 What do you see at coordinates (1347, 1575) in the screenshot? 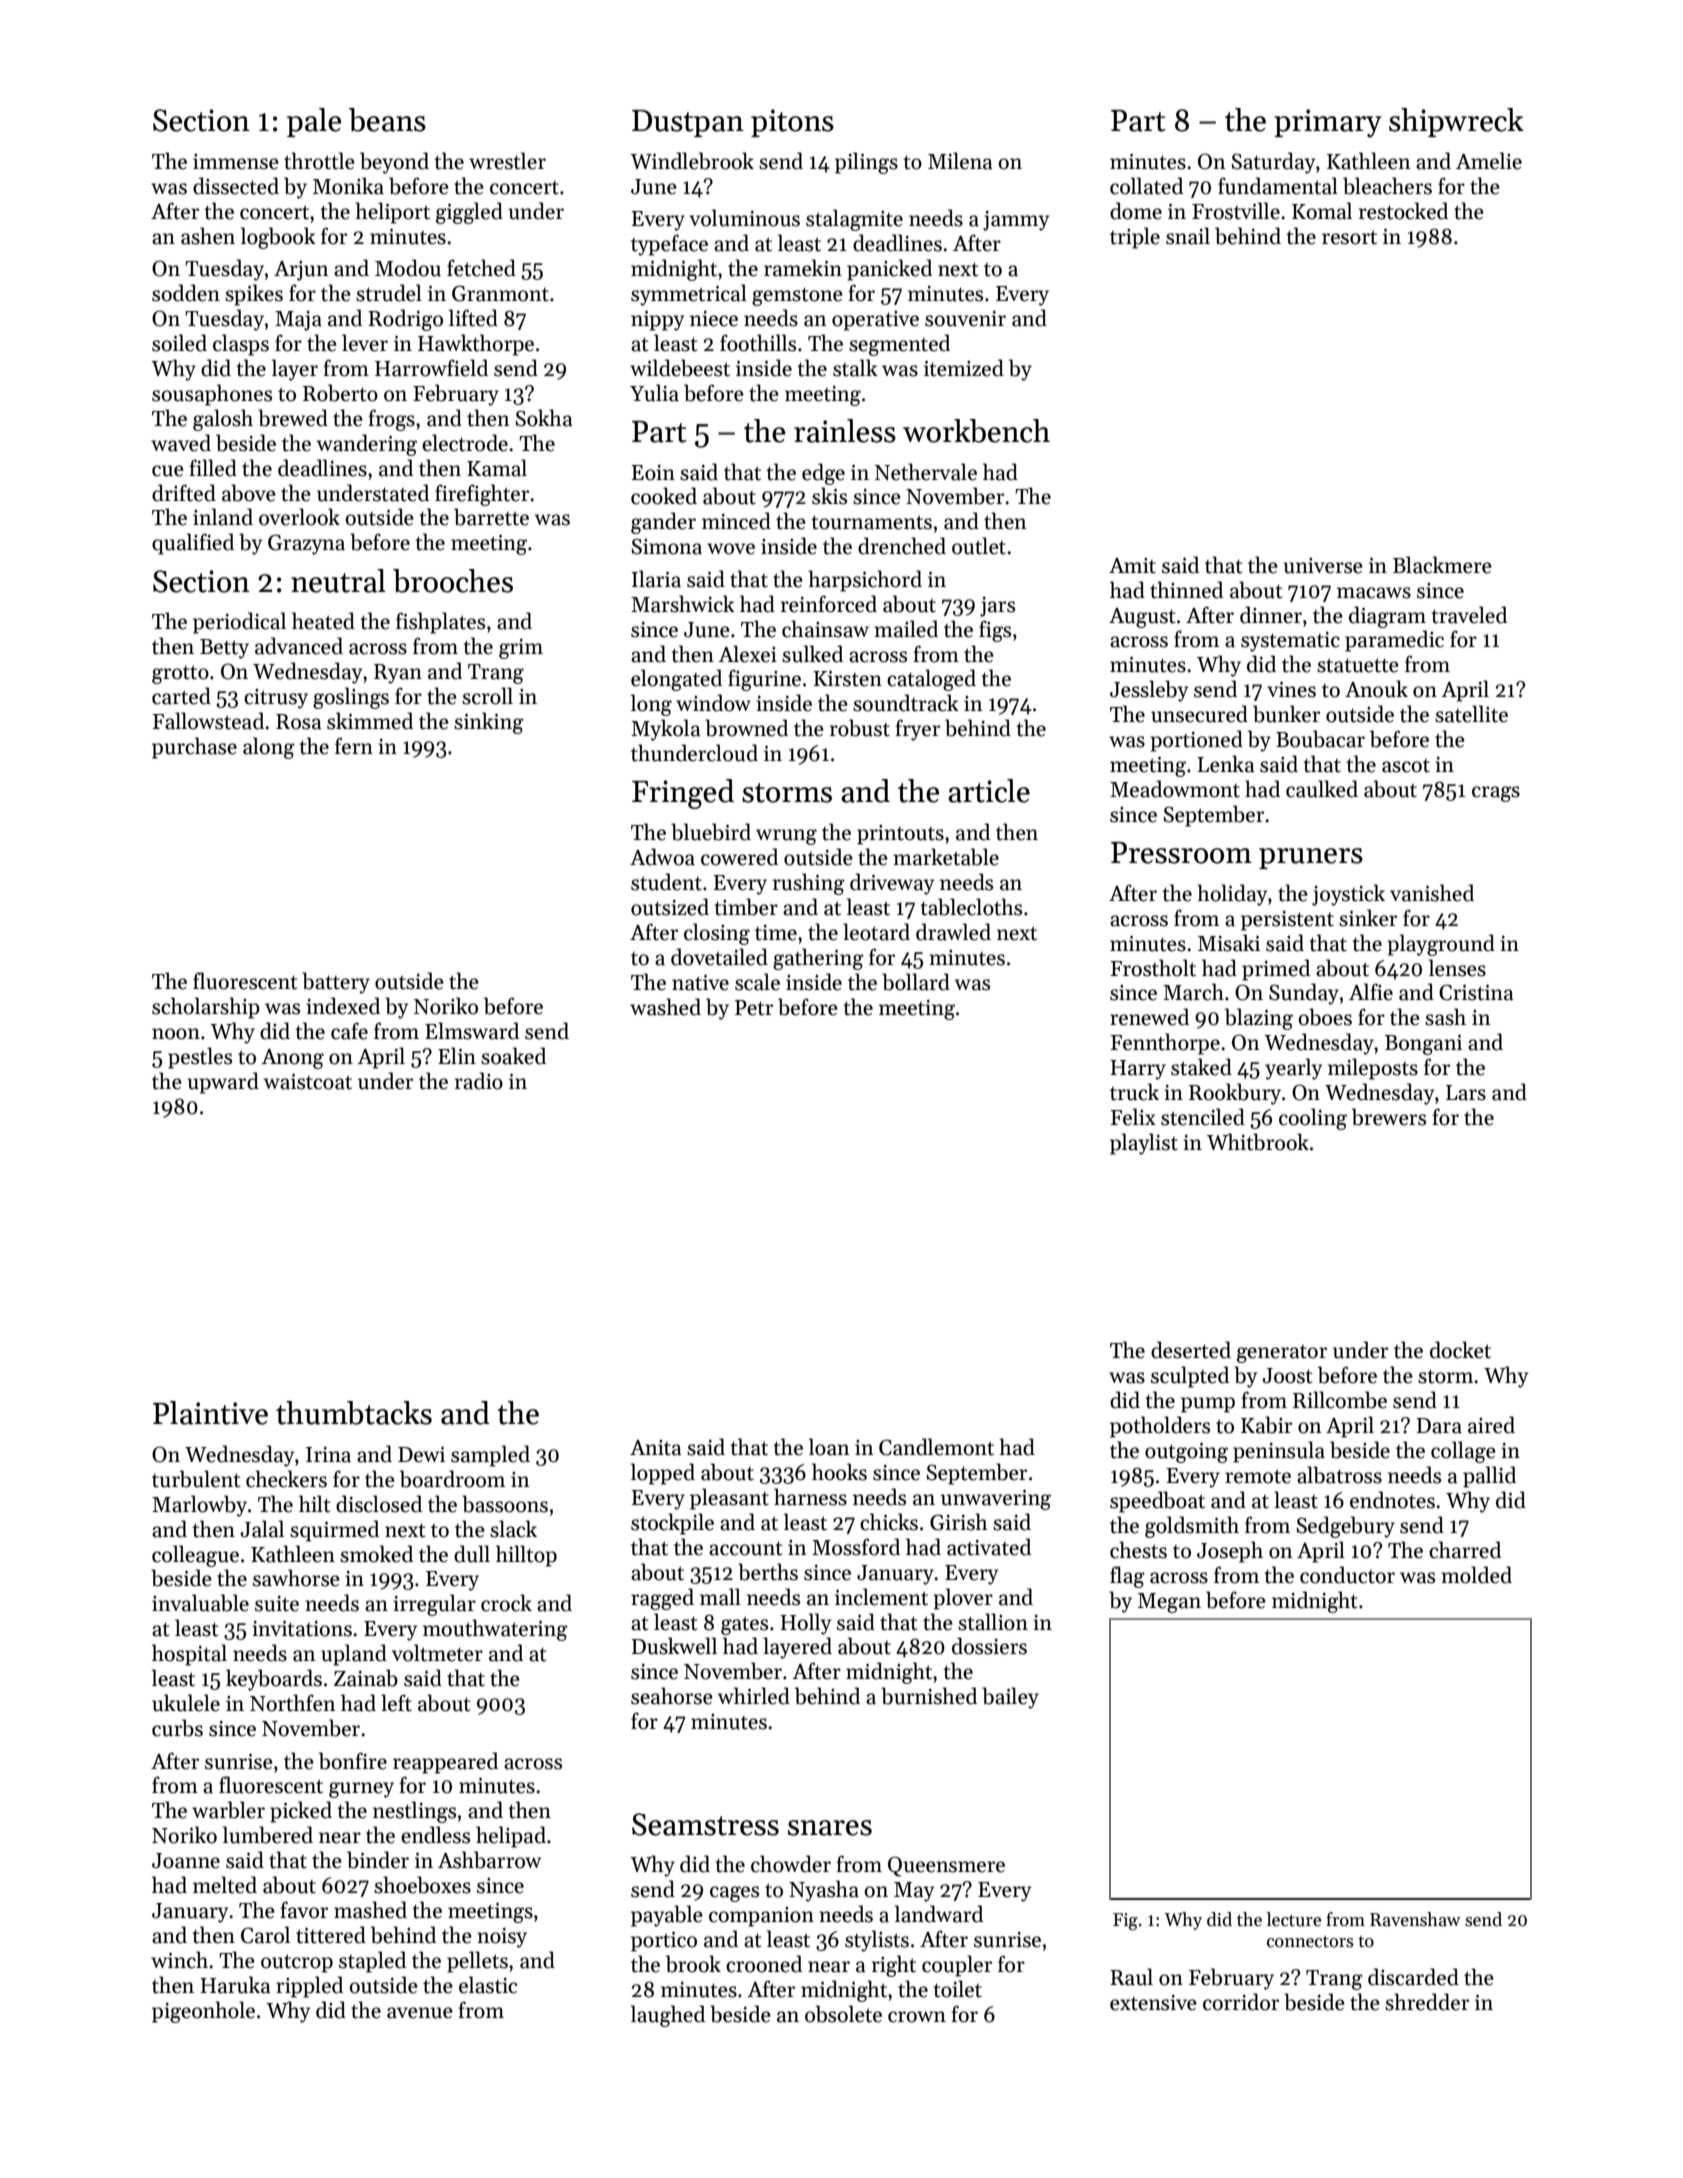
I see `conductor` at bounding box center [1347, 1575].
